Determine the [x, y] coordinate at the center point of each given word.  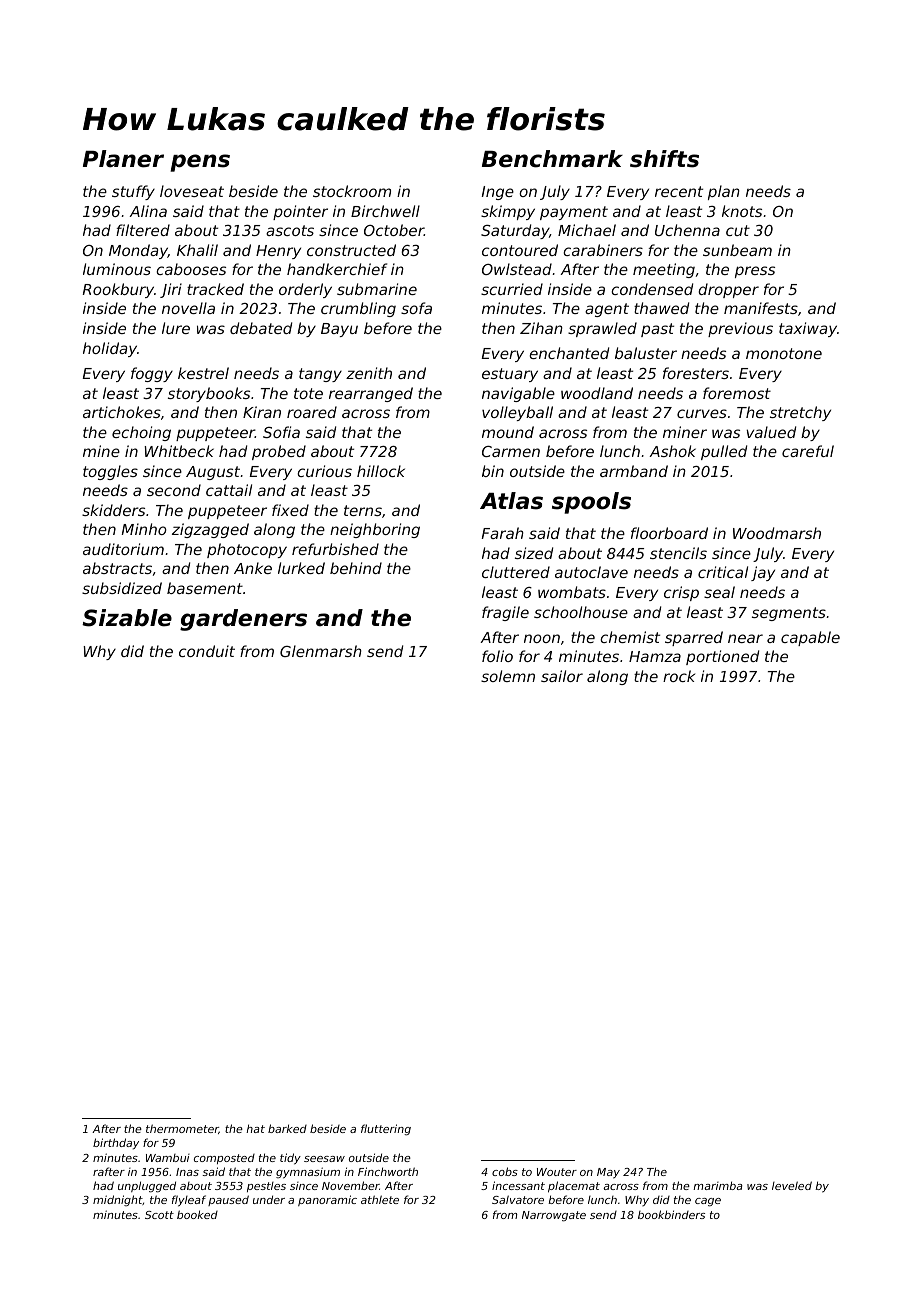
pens [200, 163]
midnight [118, 1200]
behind [356, 568]
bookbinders [671, 1214]
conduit [207, 651]
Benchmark [552, 159]
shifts [664, 159]
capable [810, 638]
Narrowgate [554, 1216]
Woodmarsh [777, 533]
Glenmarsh [321, 651]
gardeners [243, 620]
